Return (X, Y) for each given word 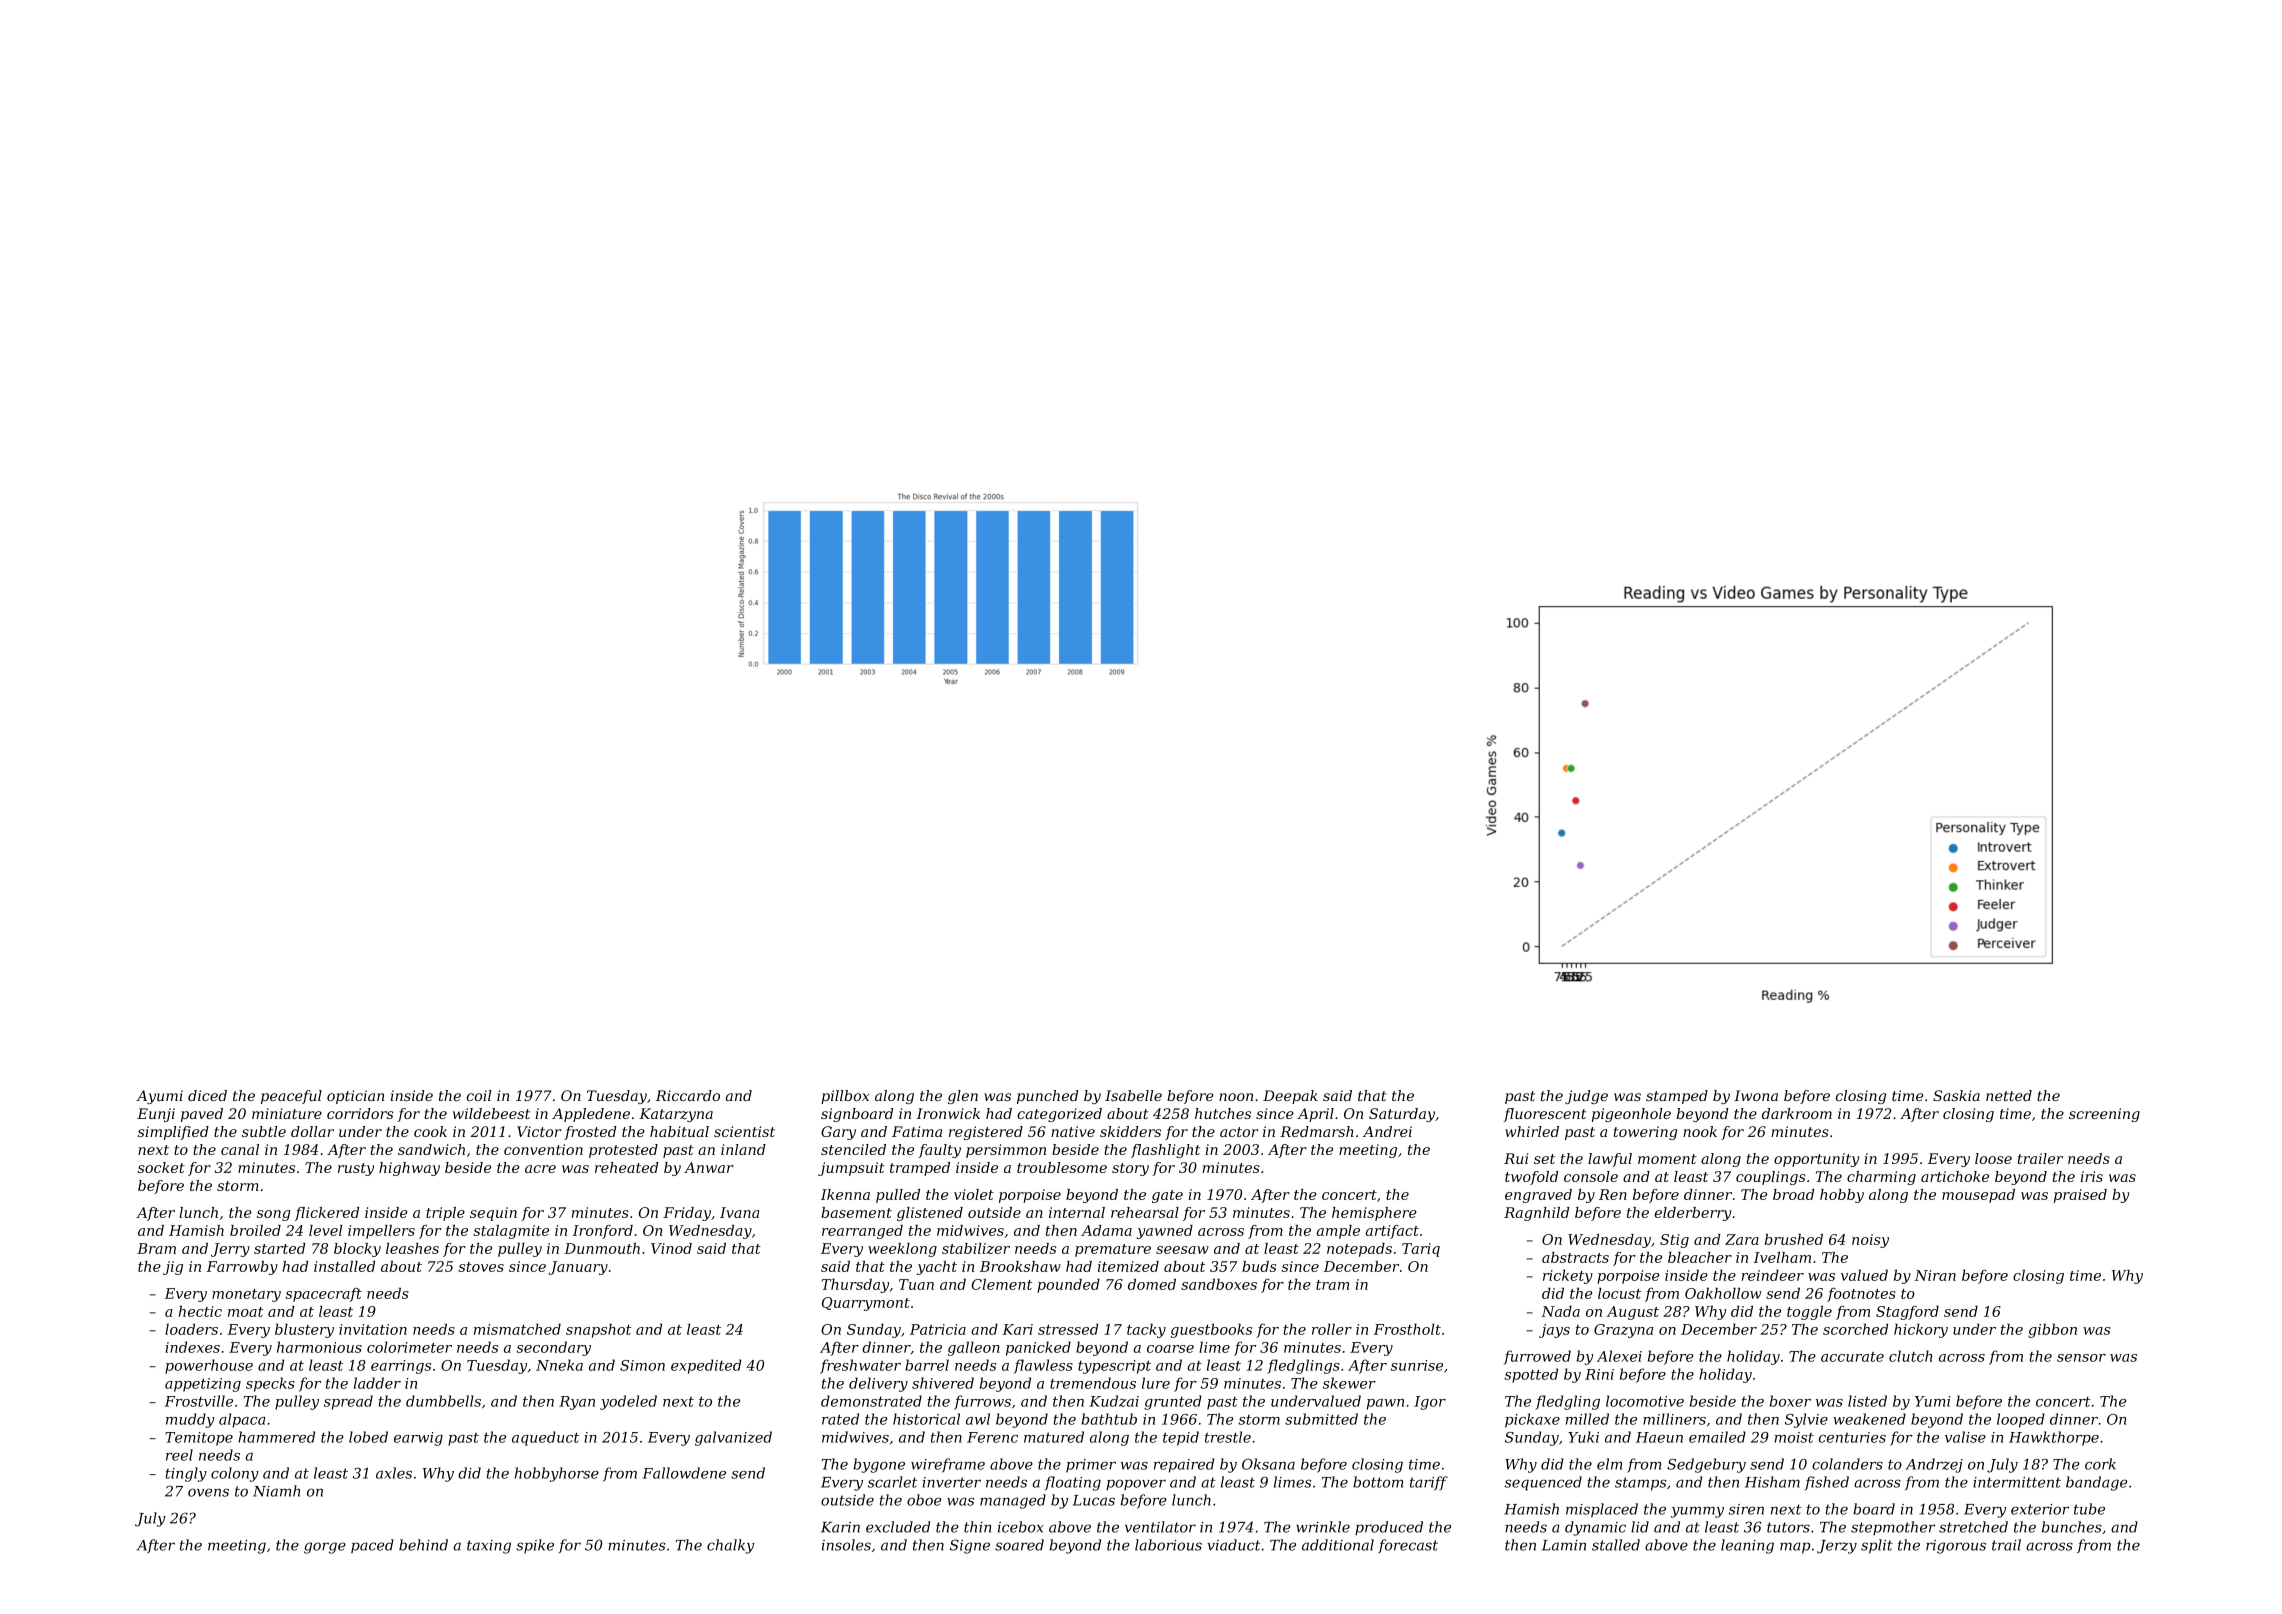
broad (1793, 1194)
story (1130, 1169)
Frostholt (1407, 1329)
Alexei (1619, 1356)
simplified (173, 1133)
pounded (1068, 1286)
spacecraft (323, 1295)
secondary (553, 1348)
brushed (1794, 1239)
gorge (325, 1548)
